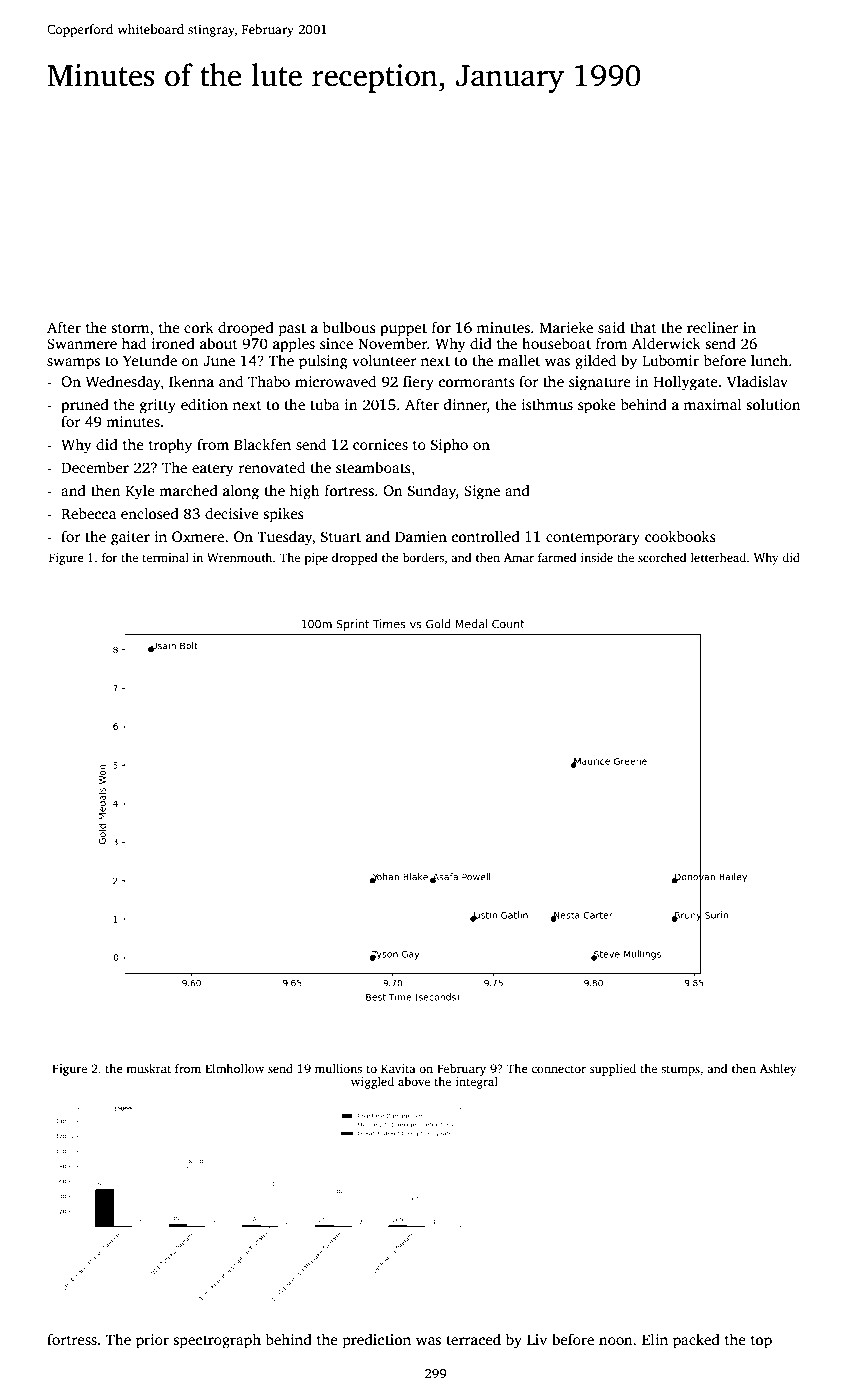 This page has height=1400, width=849. What do you see at coordinates (234, 1068) in the page?
I see `Elmhollow` at bounding box center [234, 1068].
